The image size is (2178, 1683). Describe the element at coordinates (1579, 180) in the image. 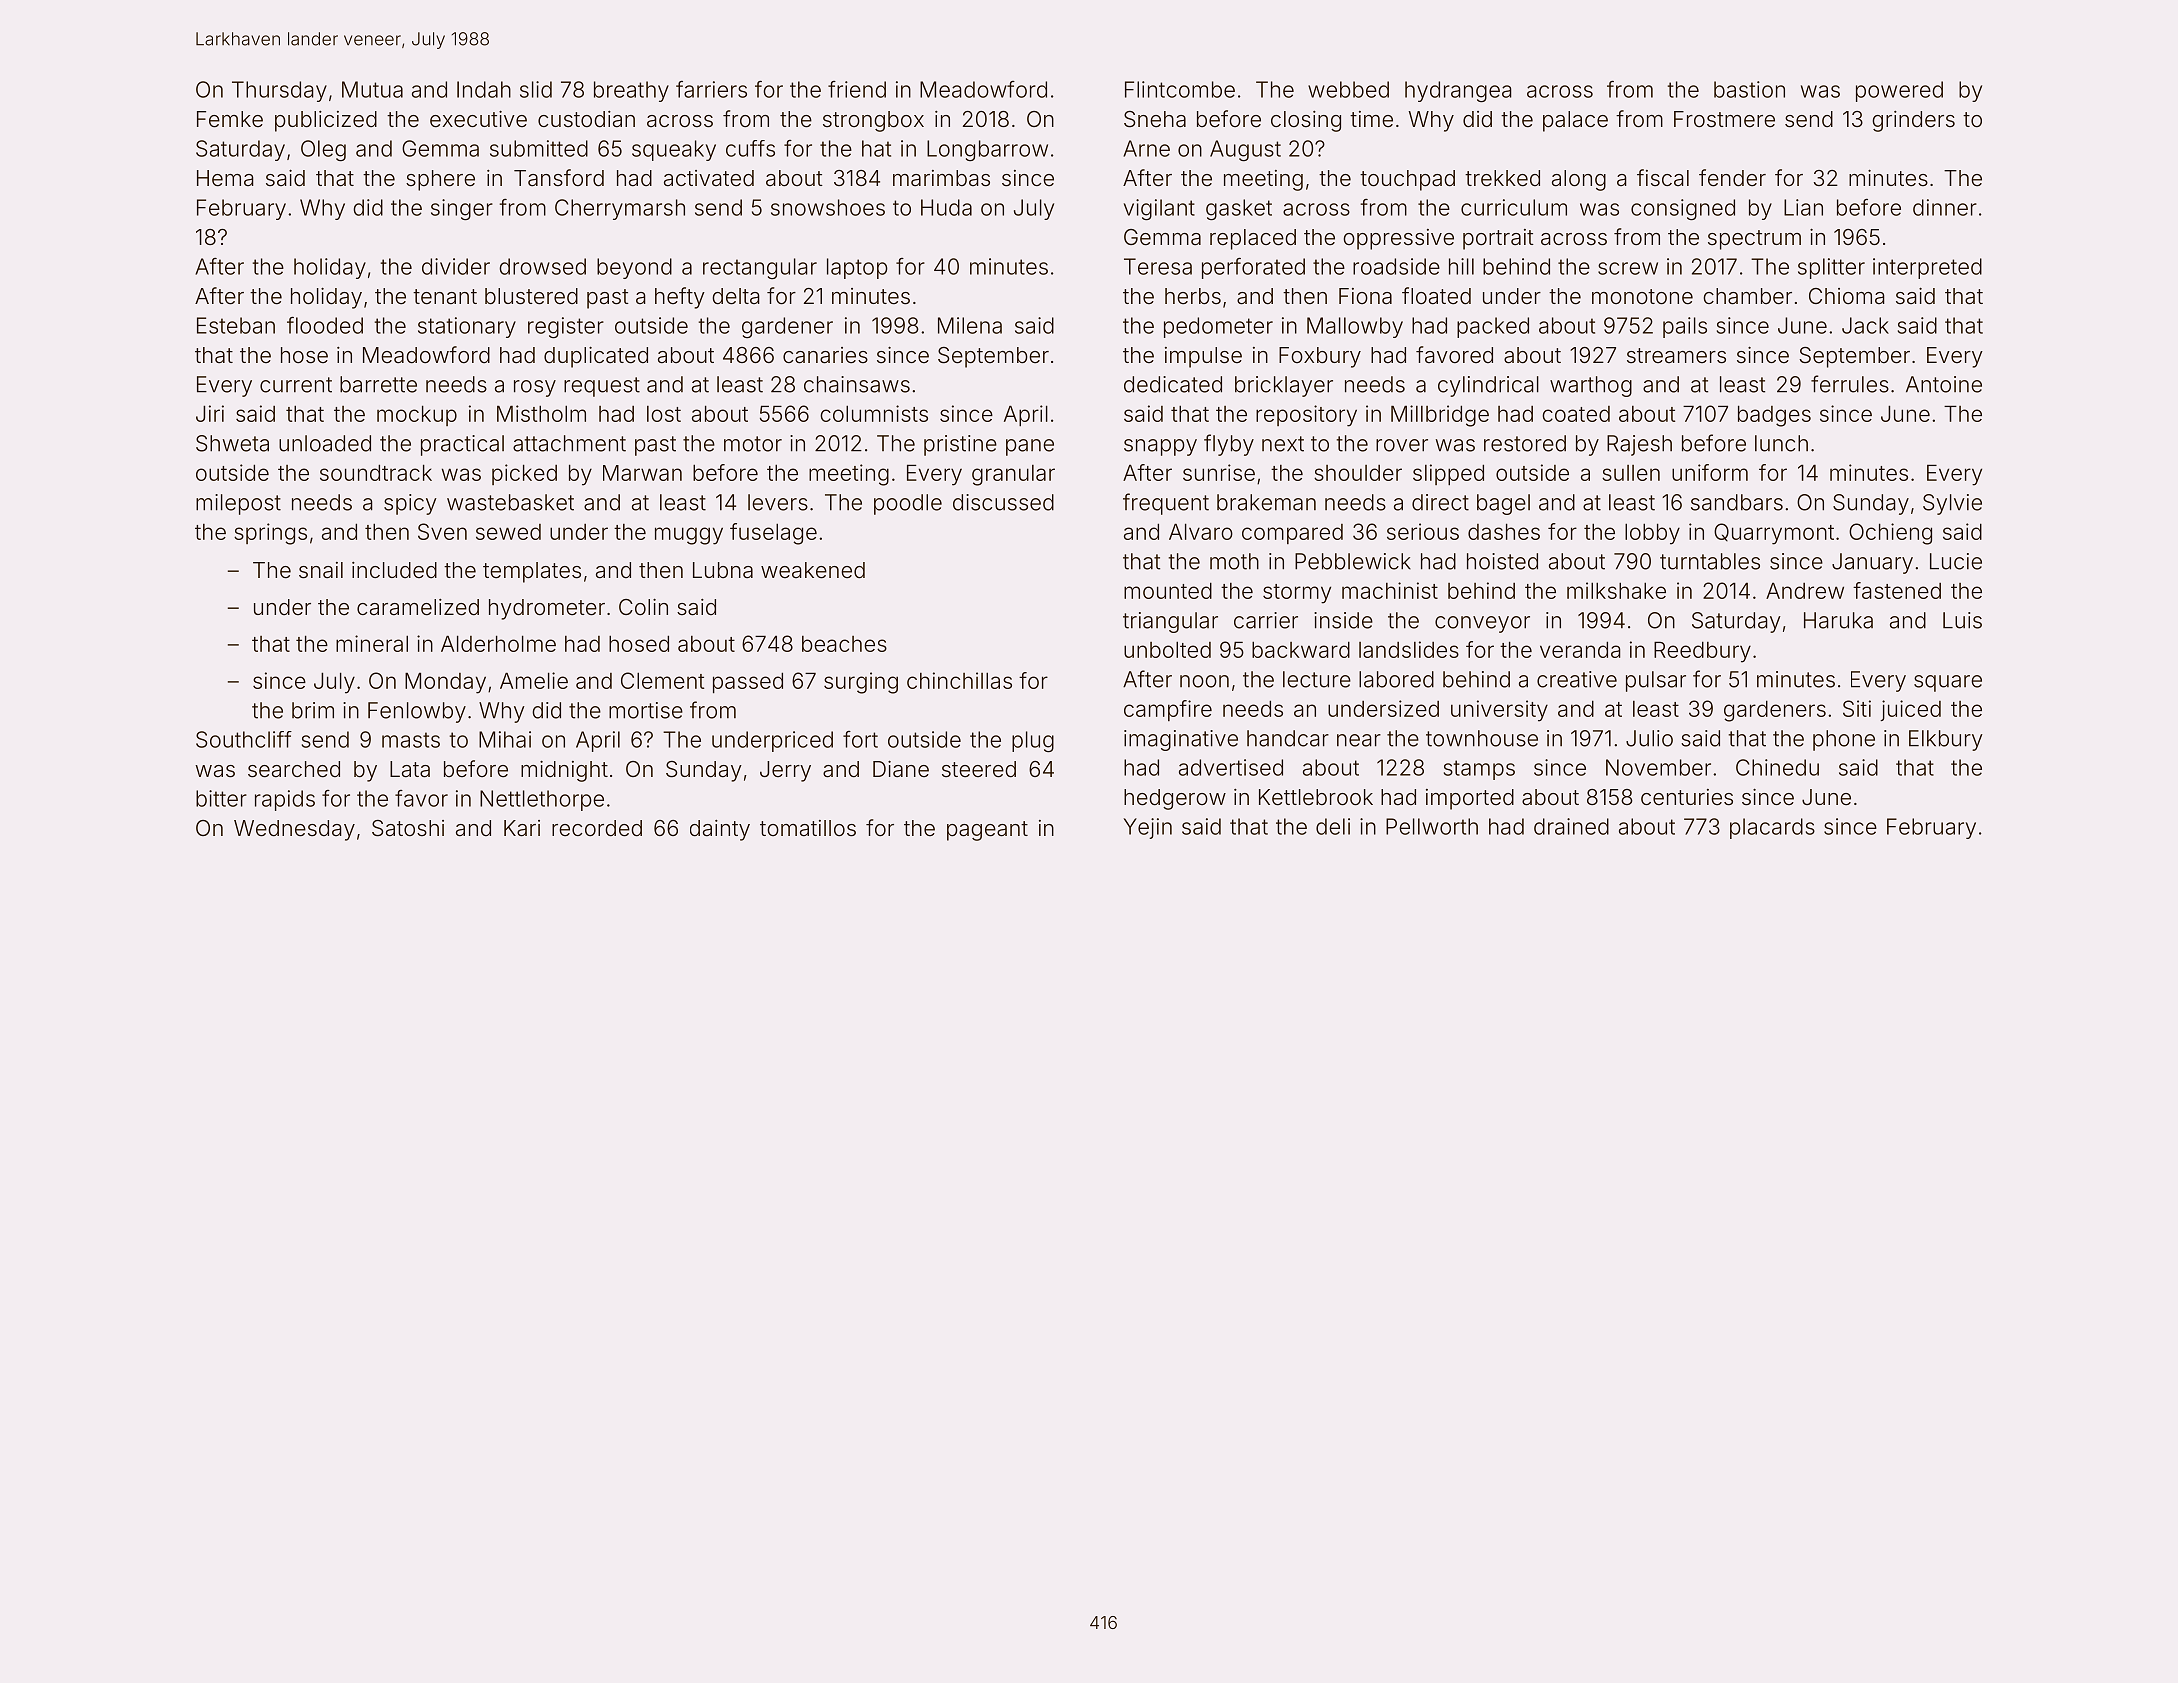

I see `along` at that location.
